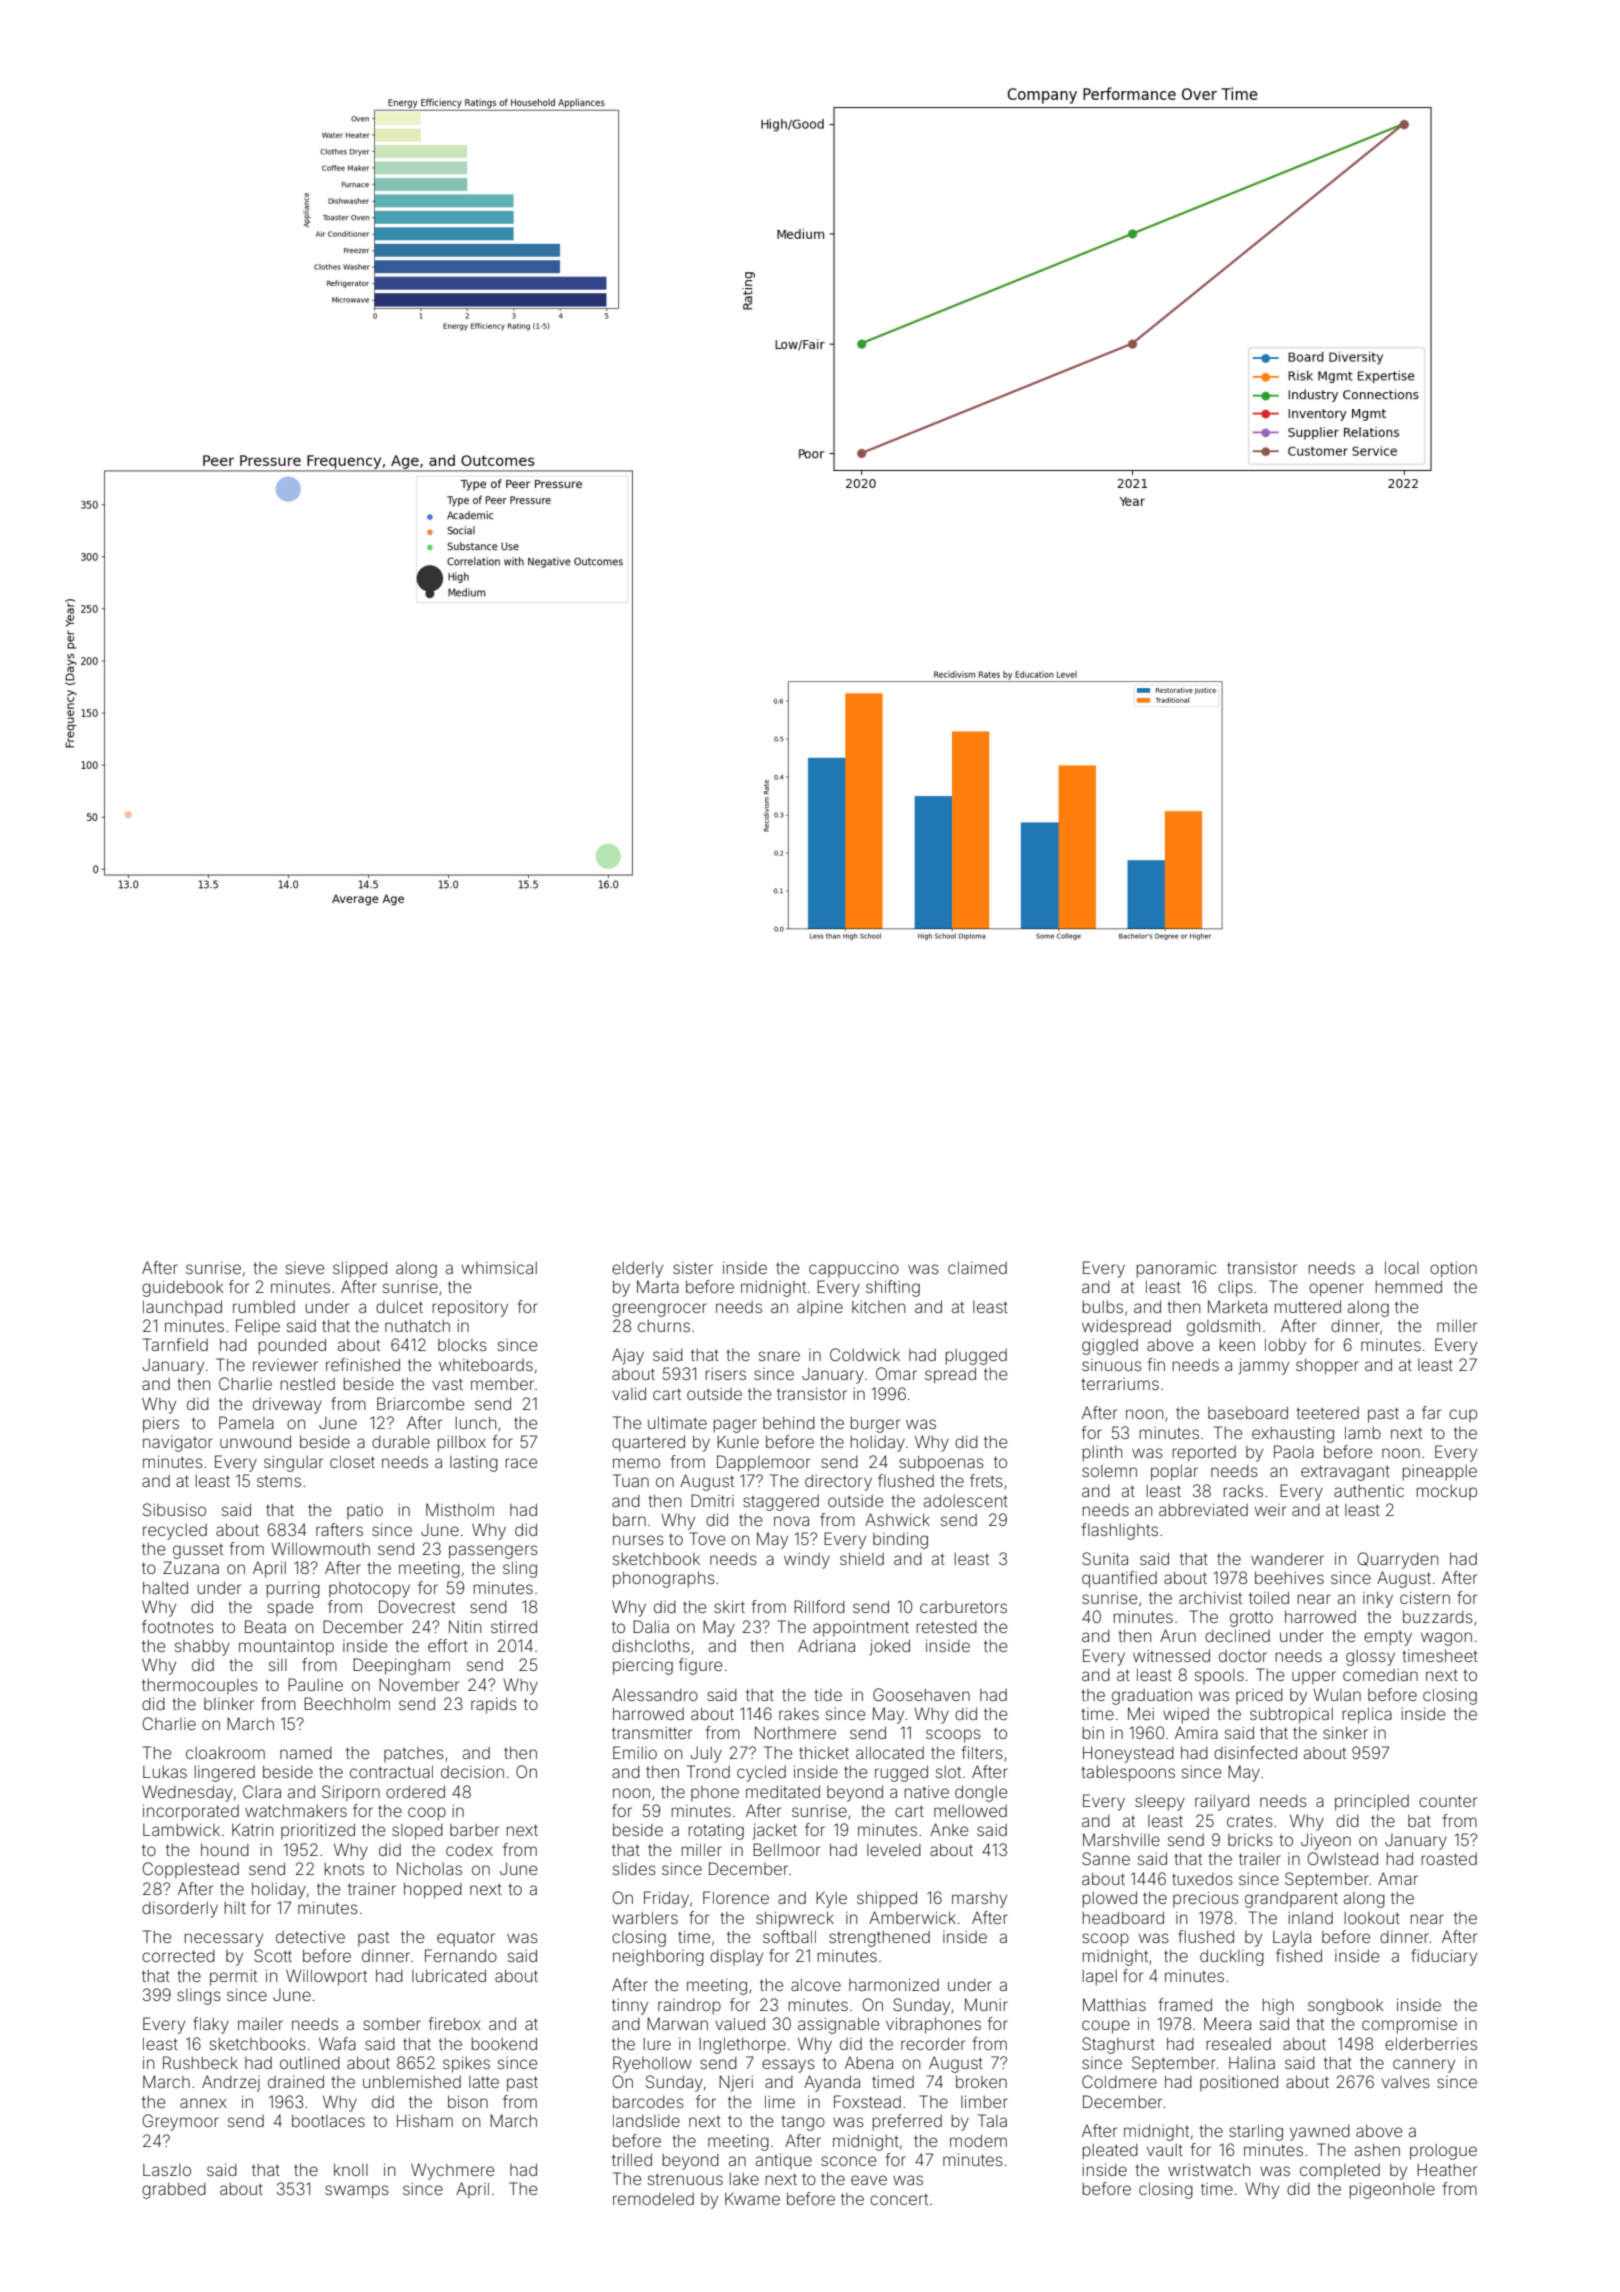 The width and height of the page is (1620, 2292). What do you see at coordinates (417, 1606) in the page?
I see `Dovecrest` at bounding box center [417, 1606].
